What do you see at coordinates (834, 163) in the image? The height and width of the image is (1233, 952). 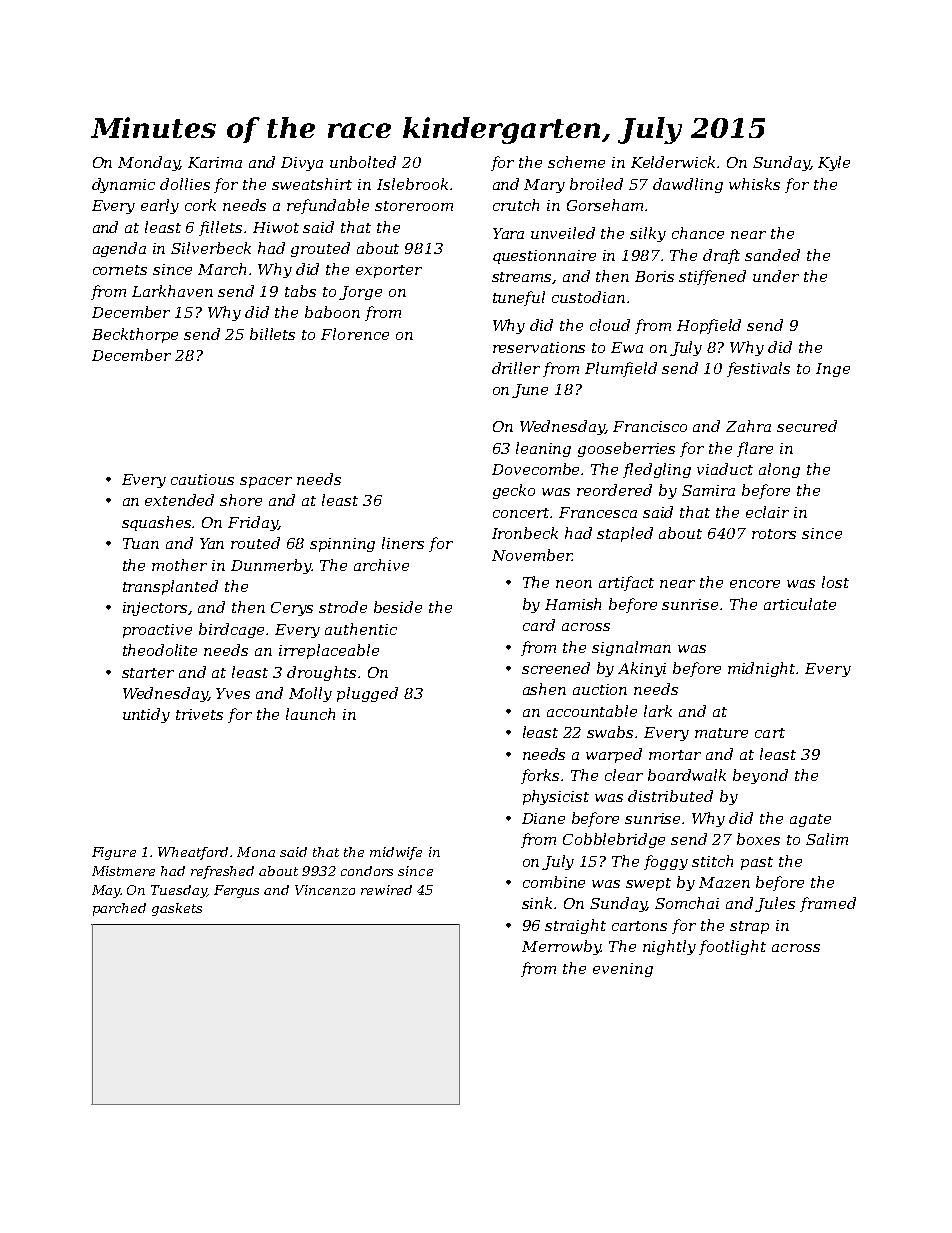 I see `Kyle` at bounding box center [834, 163].
